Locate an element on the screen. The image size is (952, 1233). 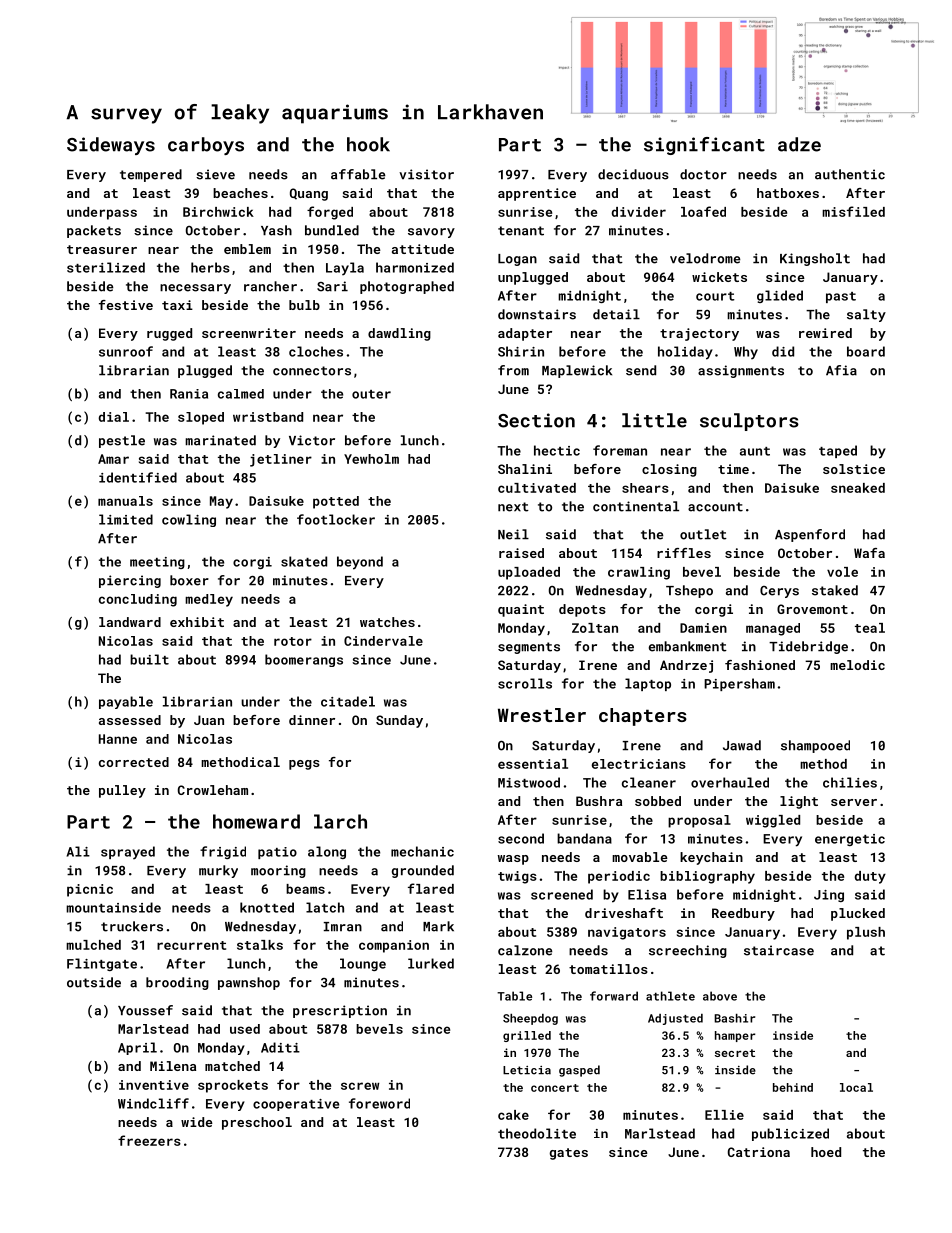
foreword is located at coordinates (379, 1103).
